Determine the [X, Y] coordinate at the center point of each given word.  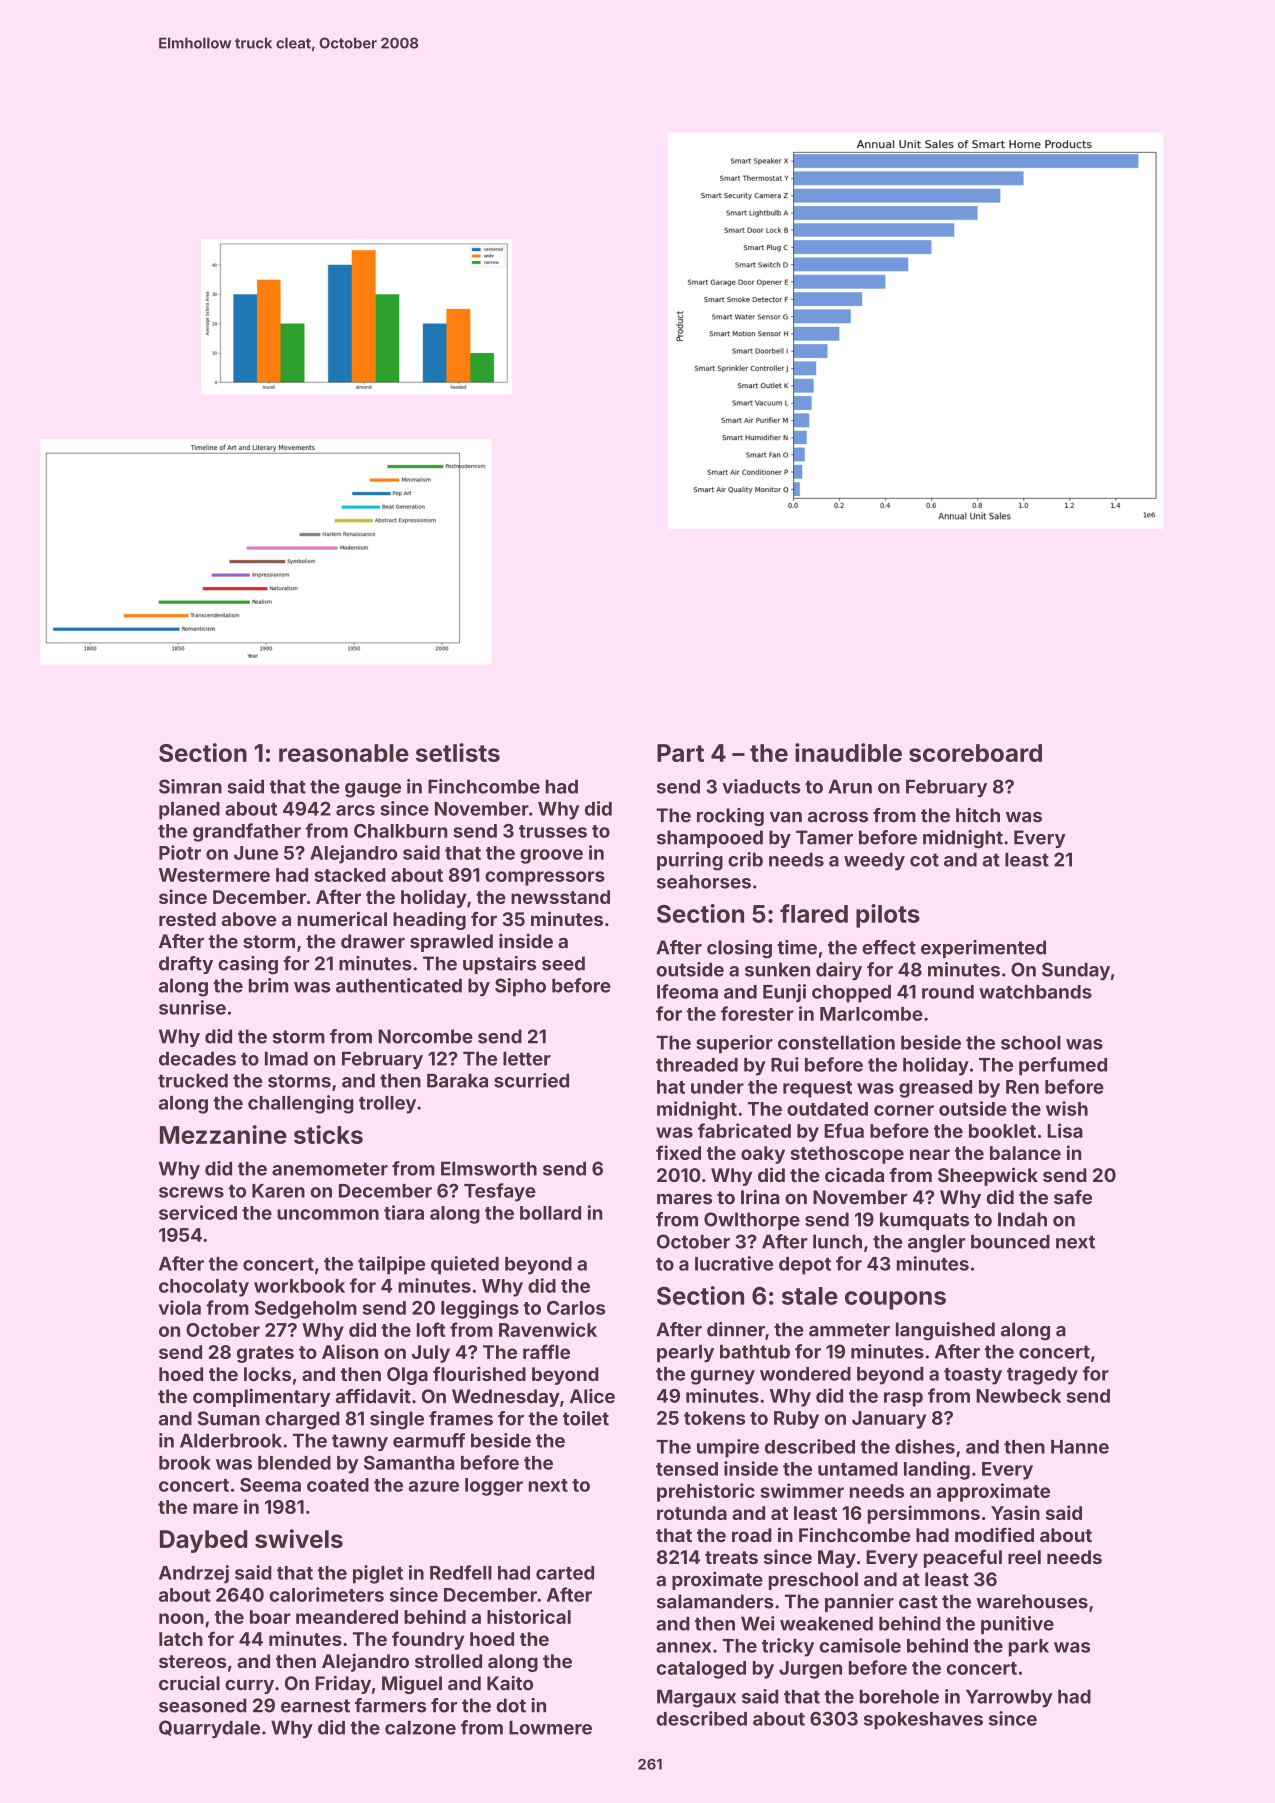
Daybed [203, 1541]
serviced [198, 1212]
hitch [978, 815]
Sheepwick [988, 1176]
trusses [553, 831]
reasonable [344, 753]
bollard [550, 1213]
